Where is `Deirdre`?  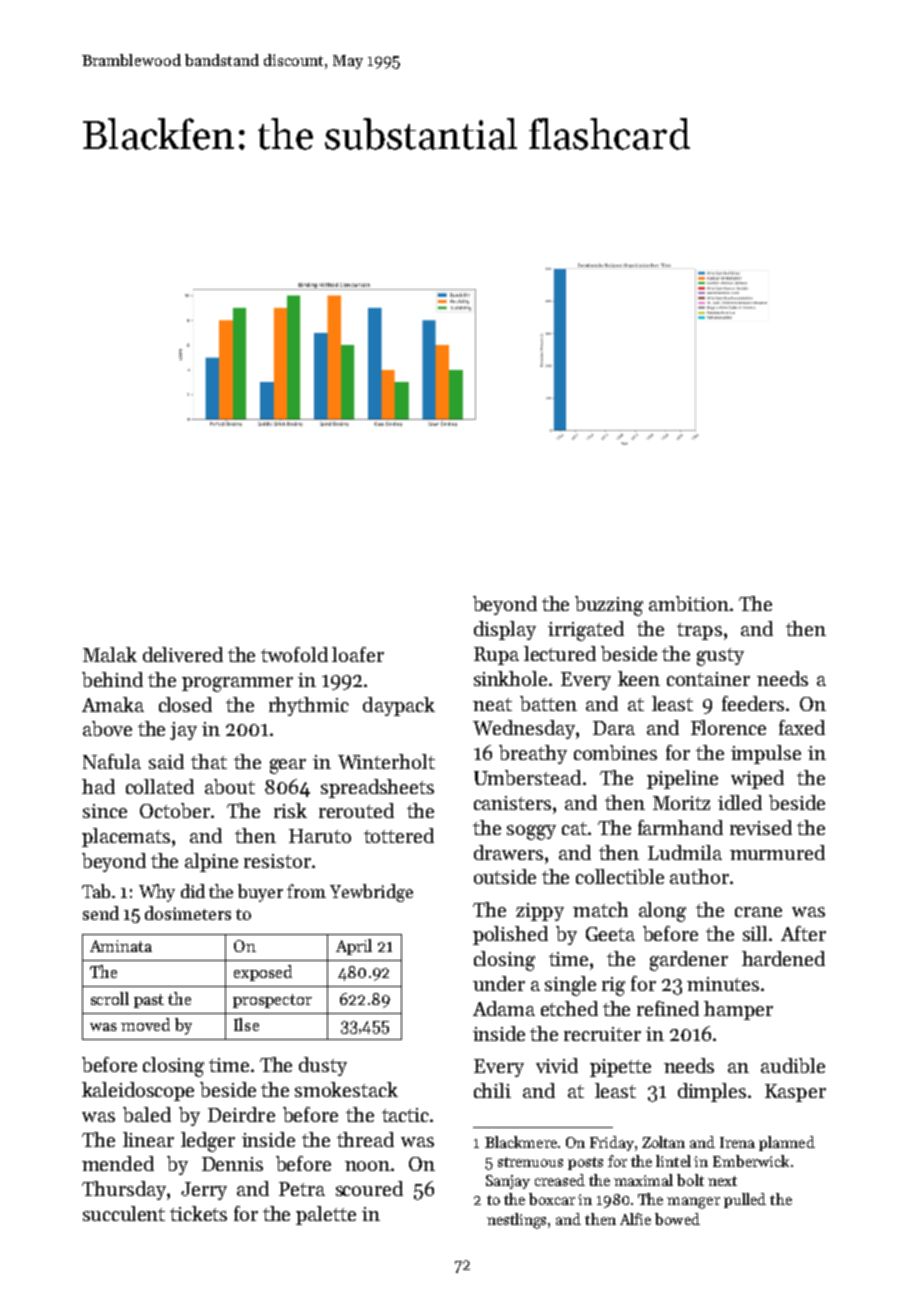 Deirdre is located at coordinates (241, 1114).
